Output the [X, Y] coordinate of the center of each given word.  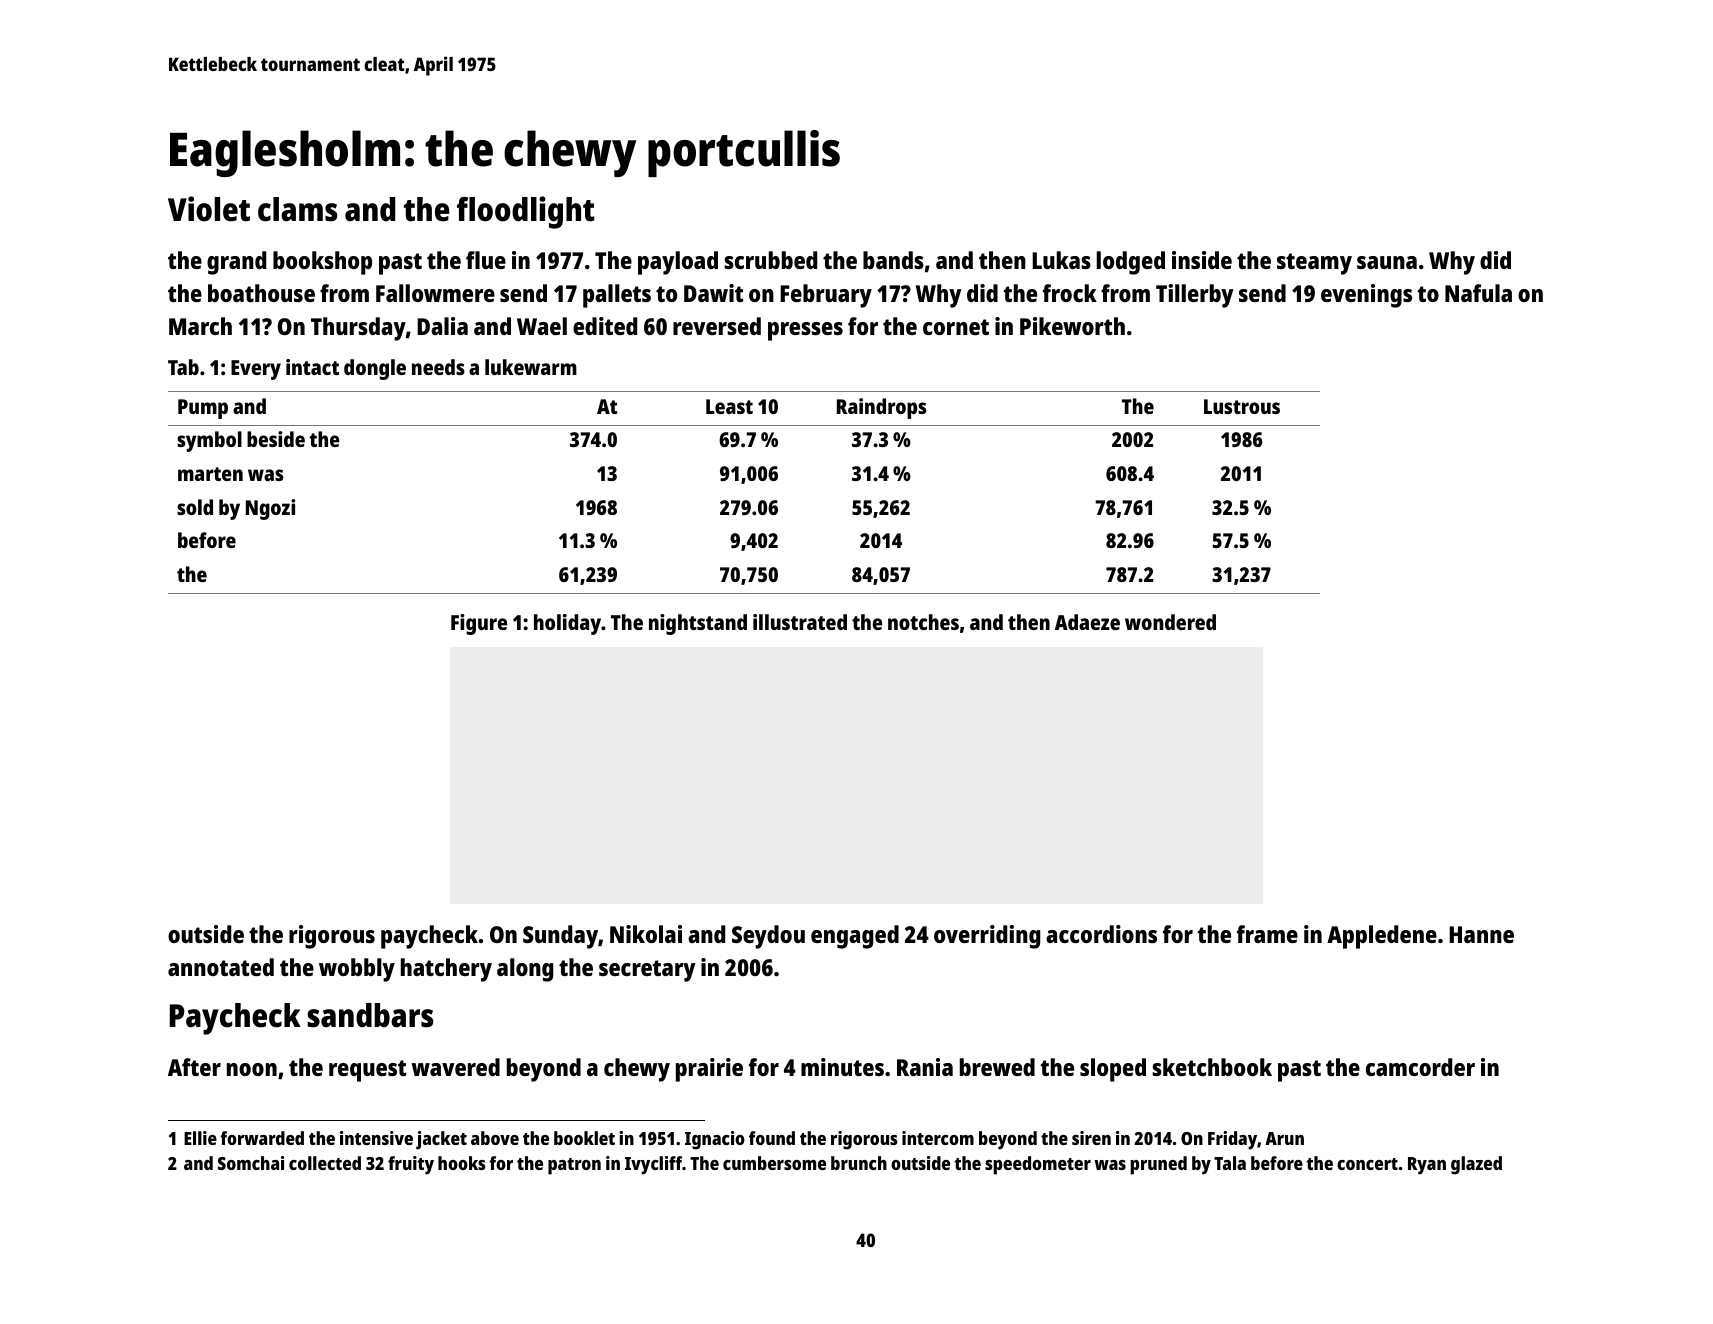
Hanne [1481, 934]
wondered [1170, 622]
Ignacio [715, 1140]
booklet [584, 1138]
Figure [479, 624]
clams [297, 209]
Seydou [768, 937]
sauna [1387, 262]
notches [923, 622]
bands [893, 260]
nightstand [698, 624]
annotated [221, 967]
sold [195, 507]
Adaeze [1087, 622]
